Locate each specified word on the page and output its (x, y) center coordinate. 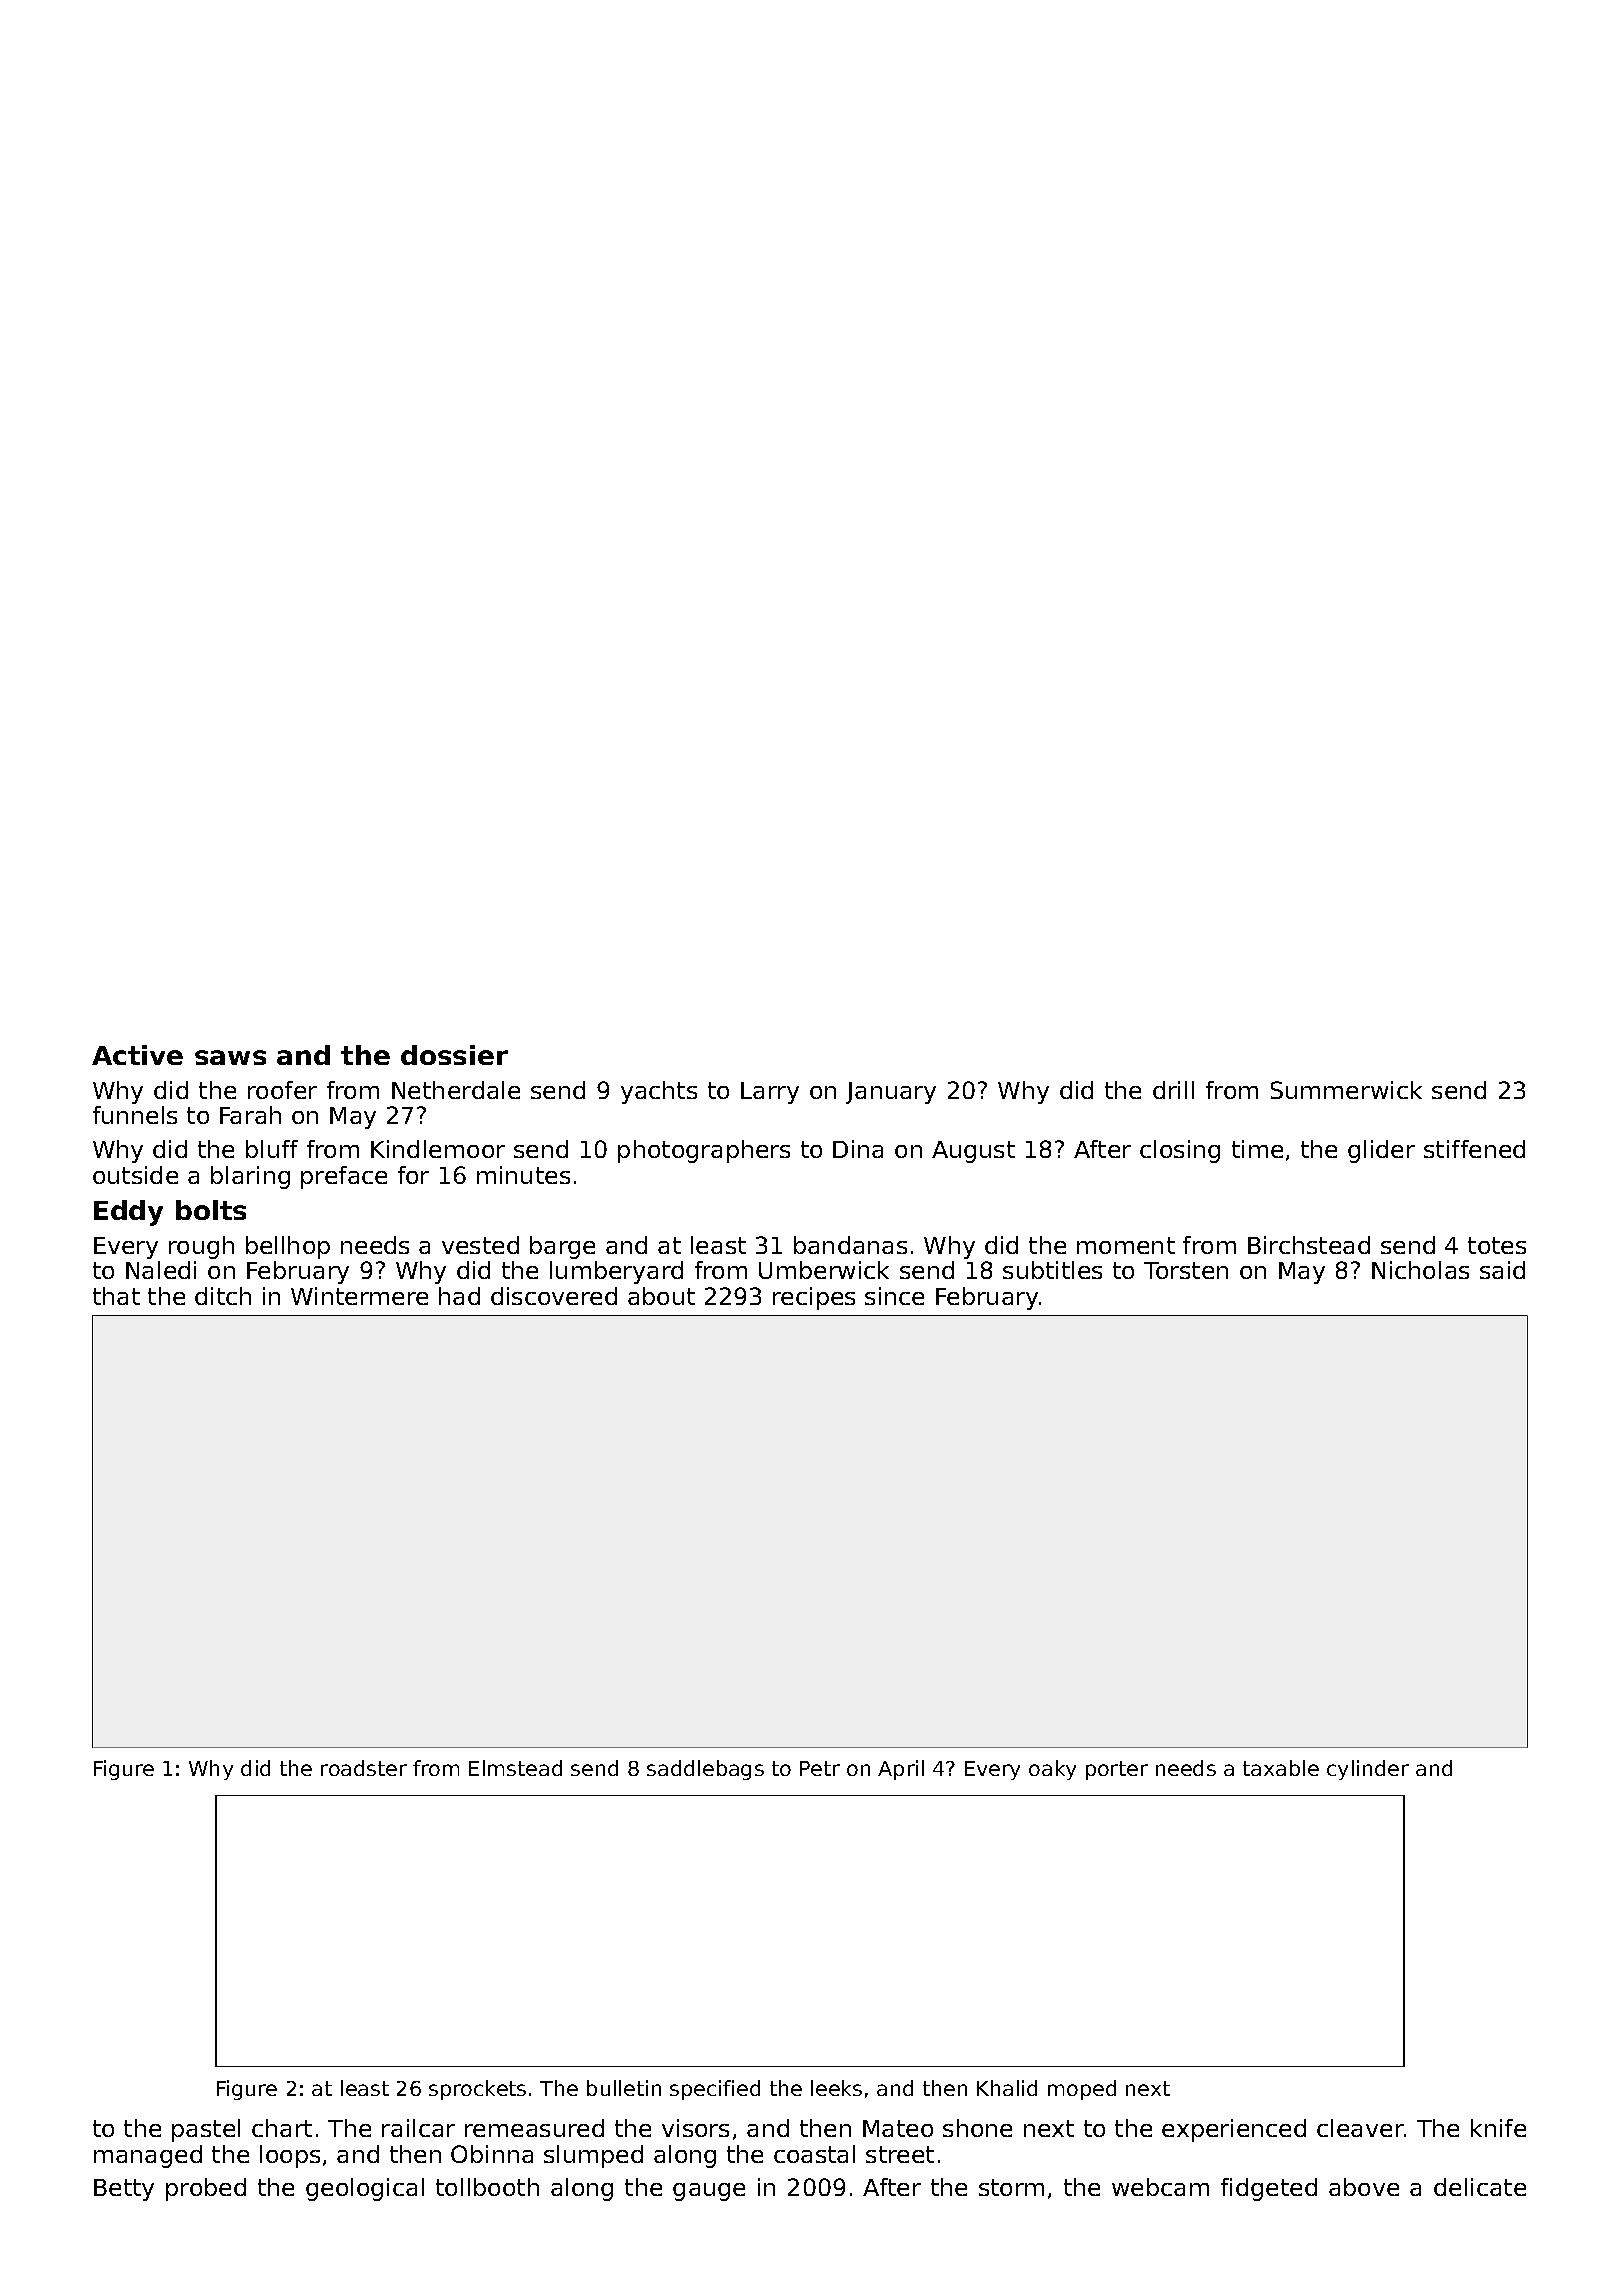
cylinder (1368, 1770)
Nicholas (1420, 1270)
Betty (124, 2190)
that (116, 1296)
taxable (1281, 1768)
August (973, 1152)
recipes (814, 1298)
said (1502, 1270)
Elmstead (515, 1768)
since (894, 1296)
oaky (1052, 1770)
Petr (820, 1768)
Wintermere (359, 1296)
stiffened (1474, 1149)
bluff (272, 1149)
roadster (364, 1768)
